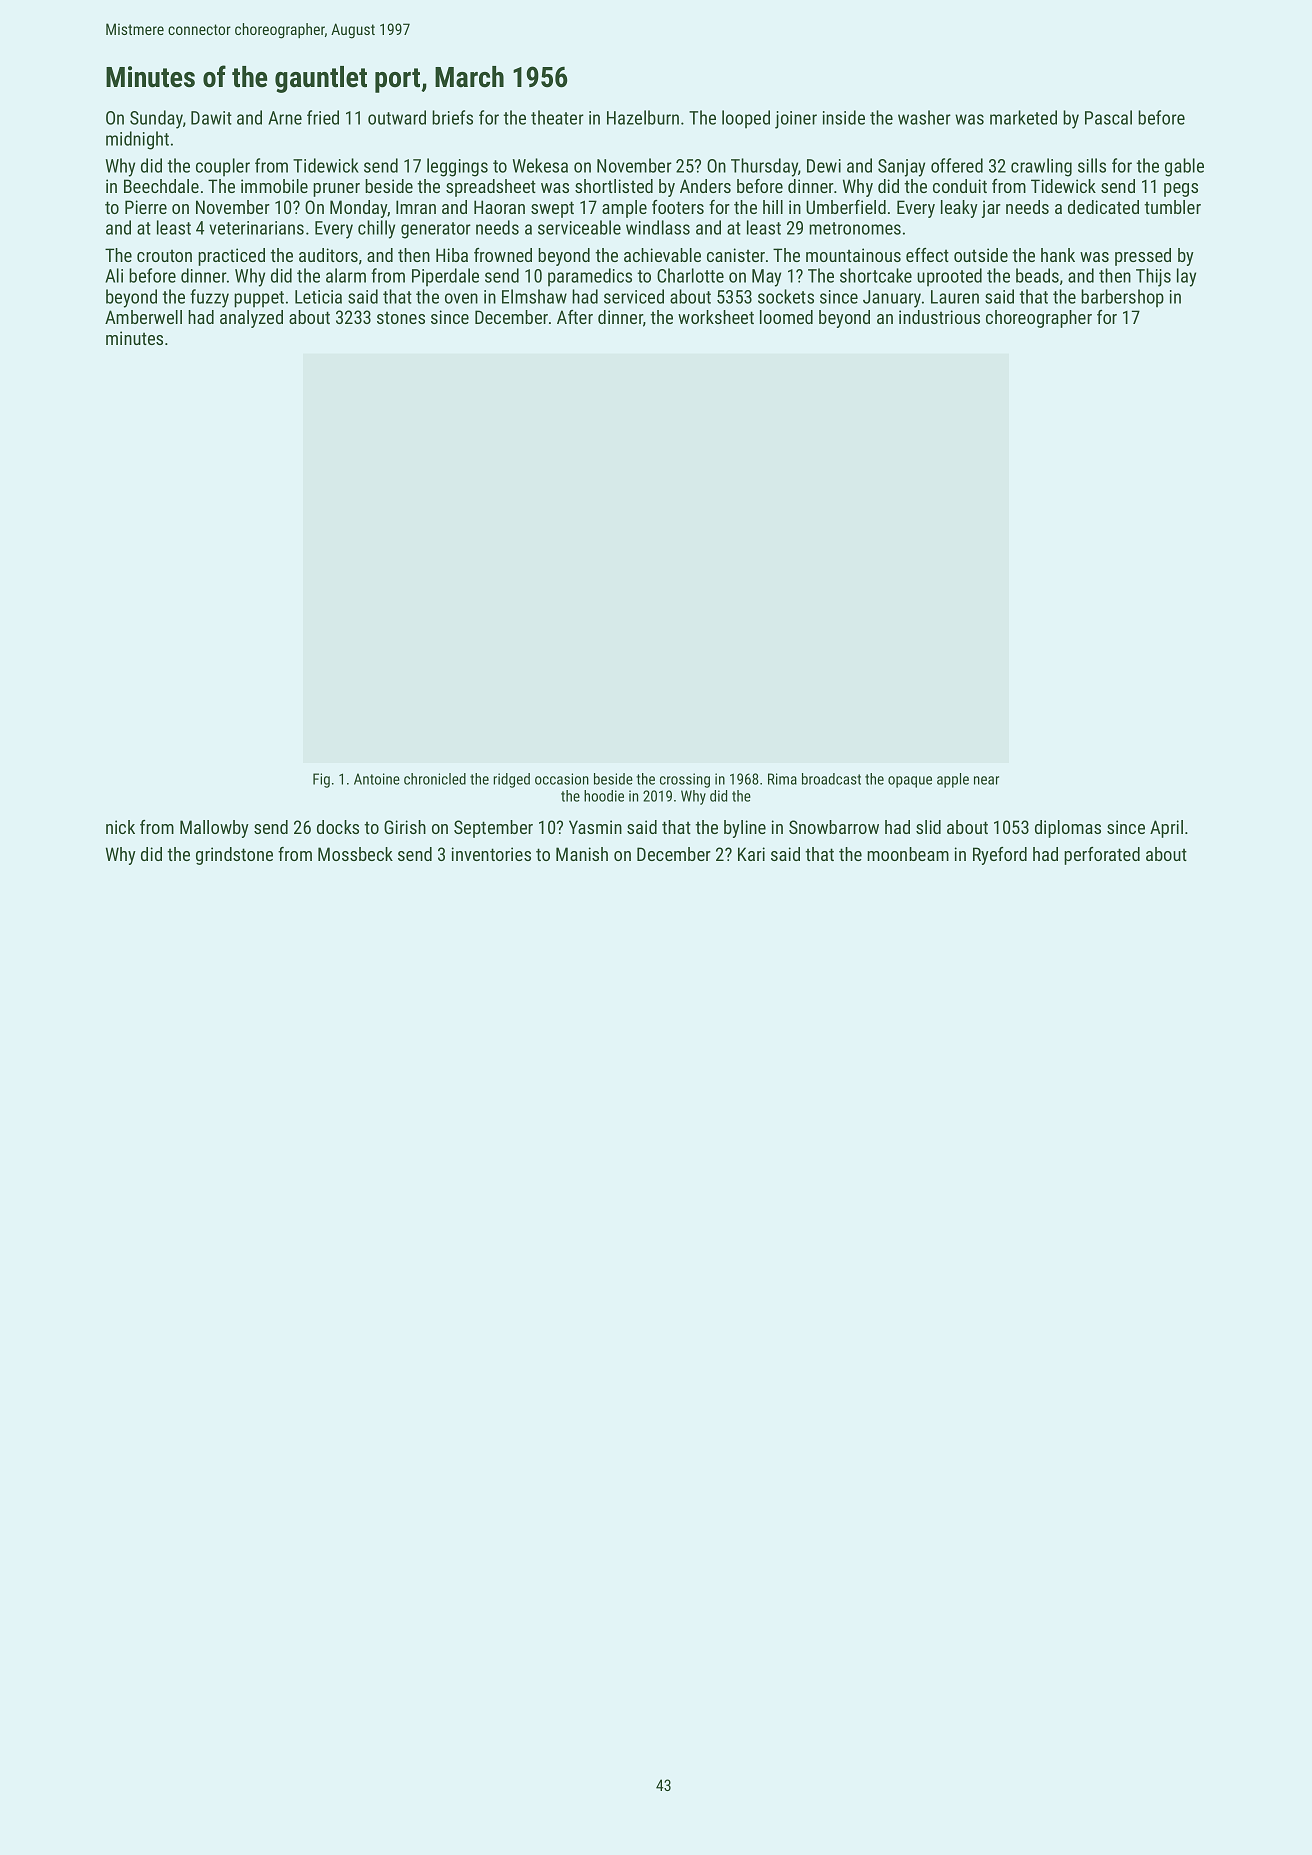 This page has height=1855, width=1312. What do you see at coordinates (716, 317) in the page?
I see `worksheet` at bounding box center [716, 317].
